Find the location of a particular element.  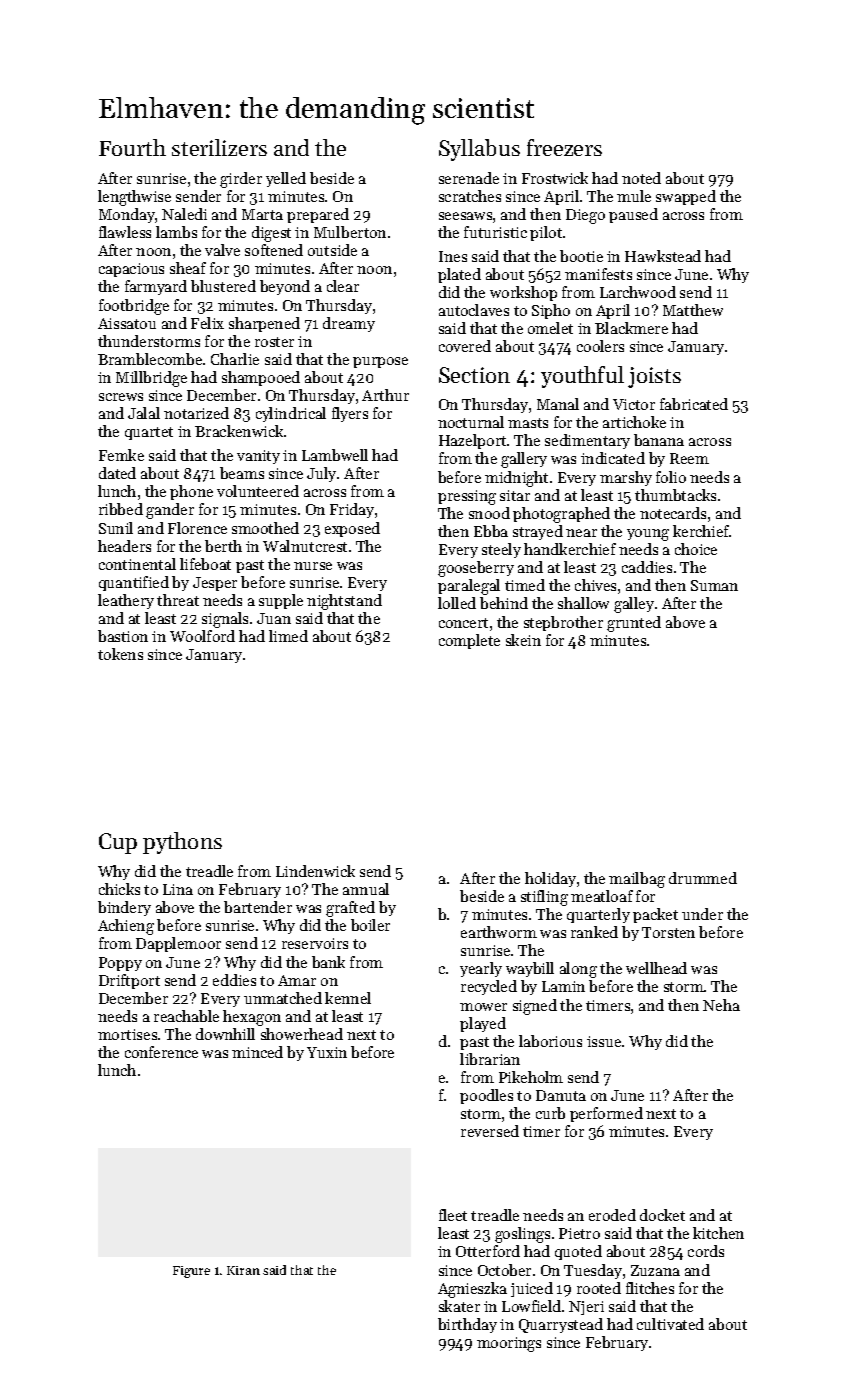

drummed is located at coordinates (703, 878).
